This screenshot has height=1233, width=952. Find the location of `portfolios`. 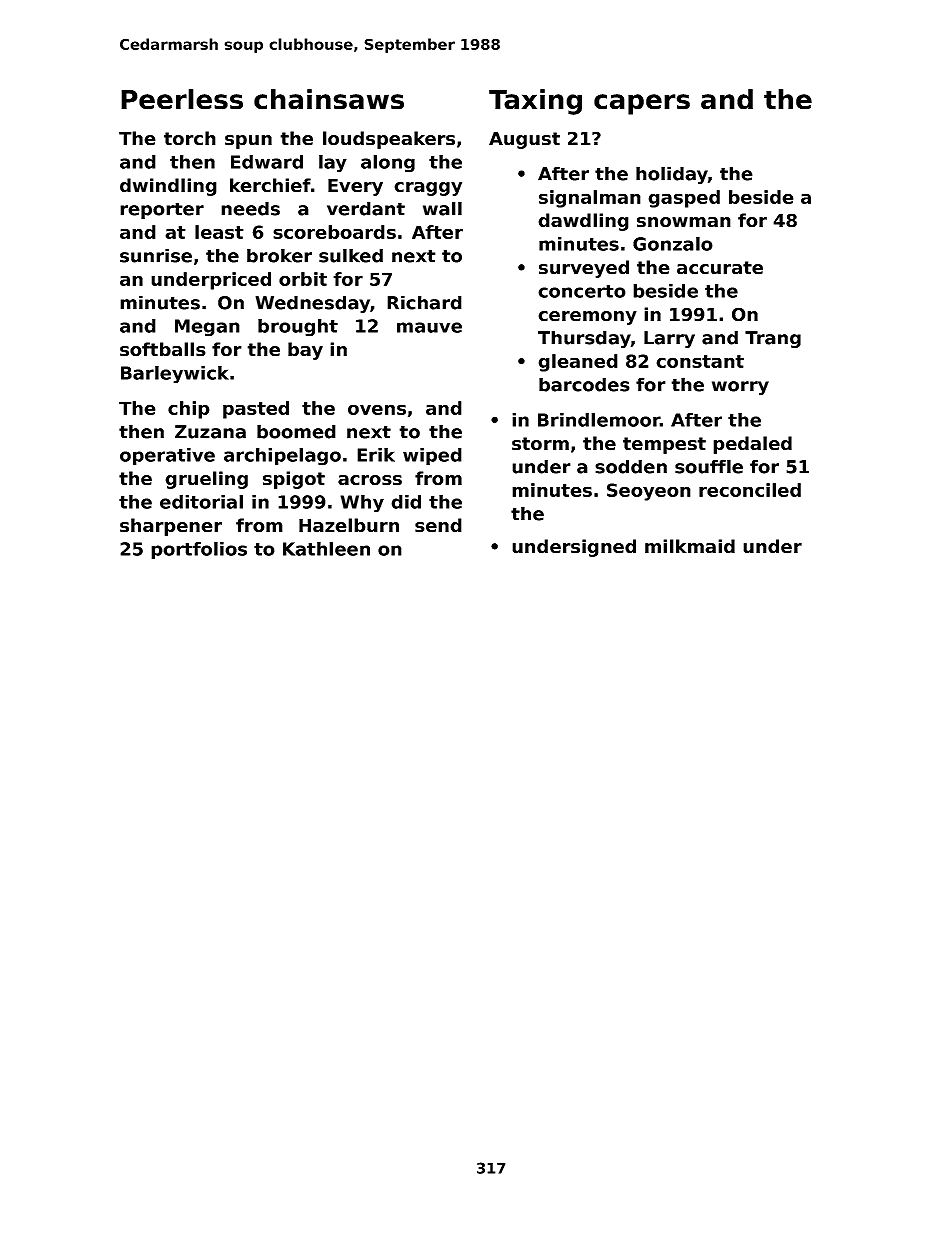

portfolios is located at coordinates (199, 551).
